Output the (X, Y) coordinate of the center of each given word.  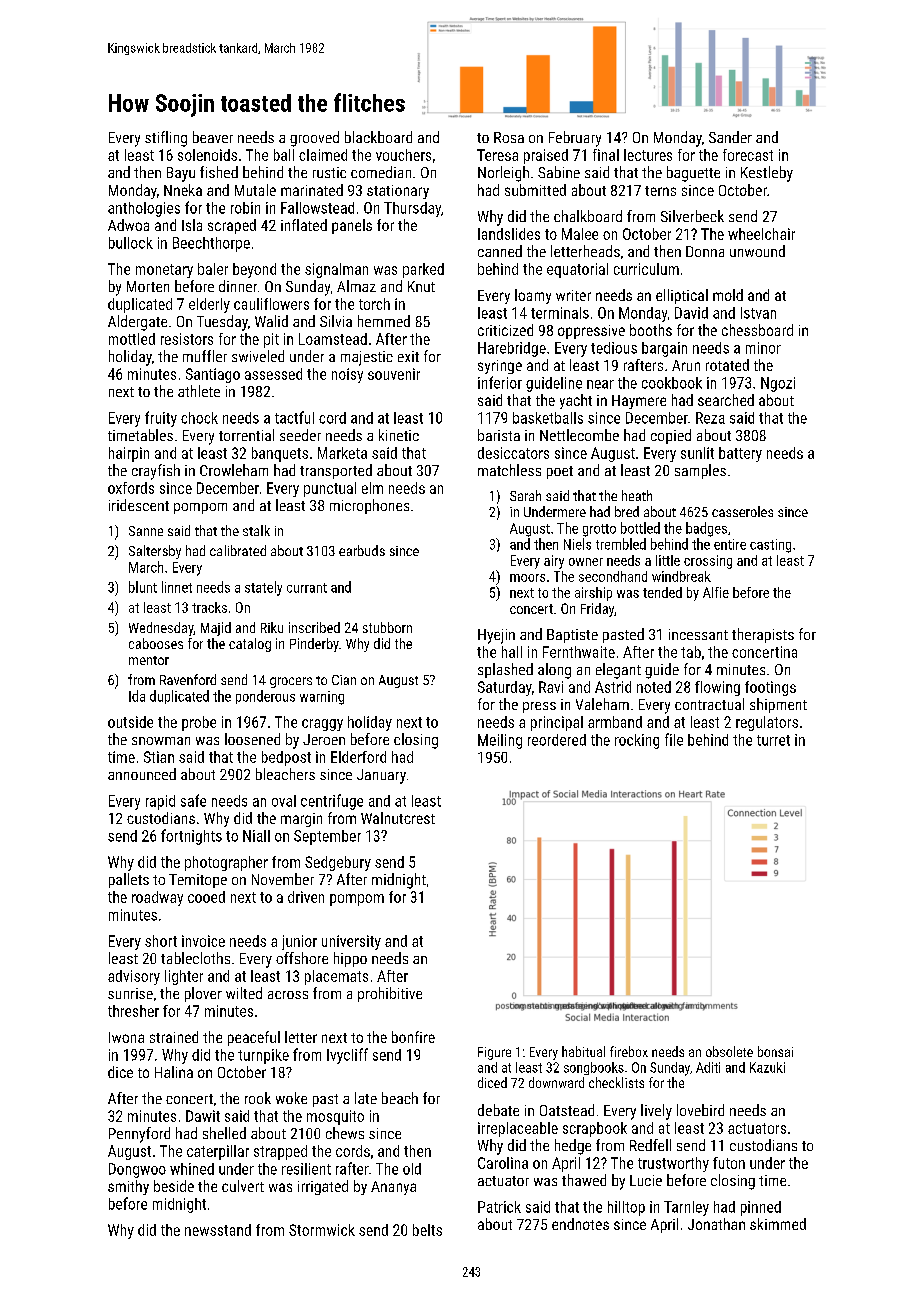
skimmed (778, 1224)
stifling (166, 139)
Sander (730, 137)
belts (427, 1230)
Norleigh (503, 174)
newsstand (218, 1230)
